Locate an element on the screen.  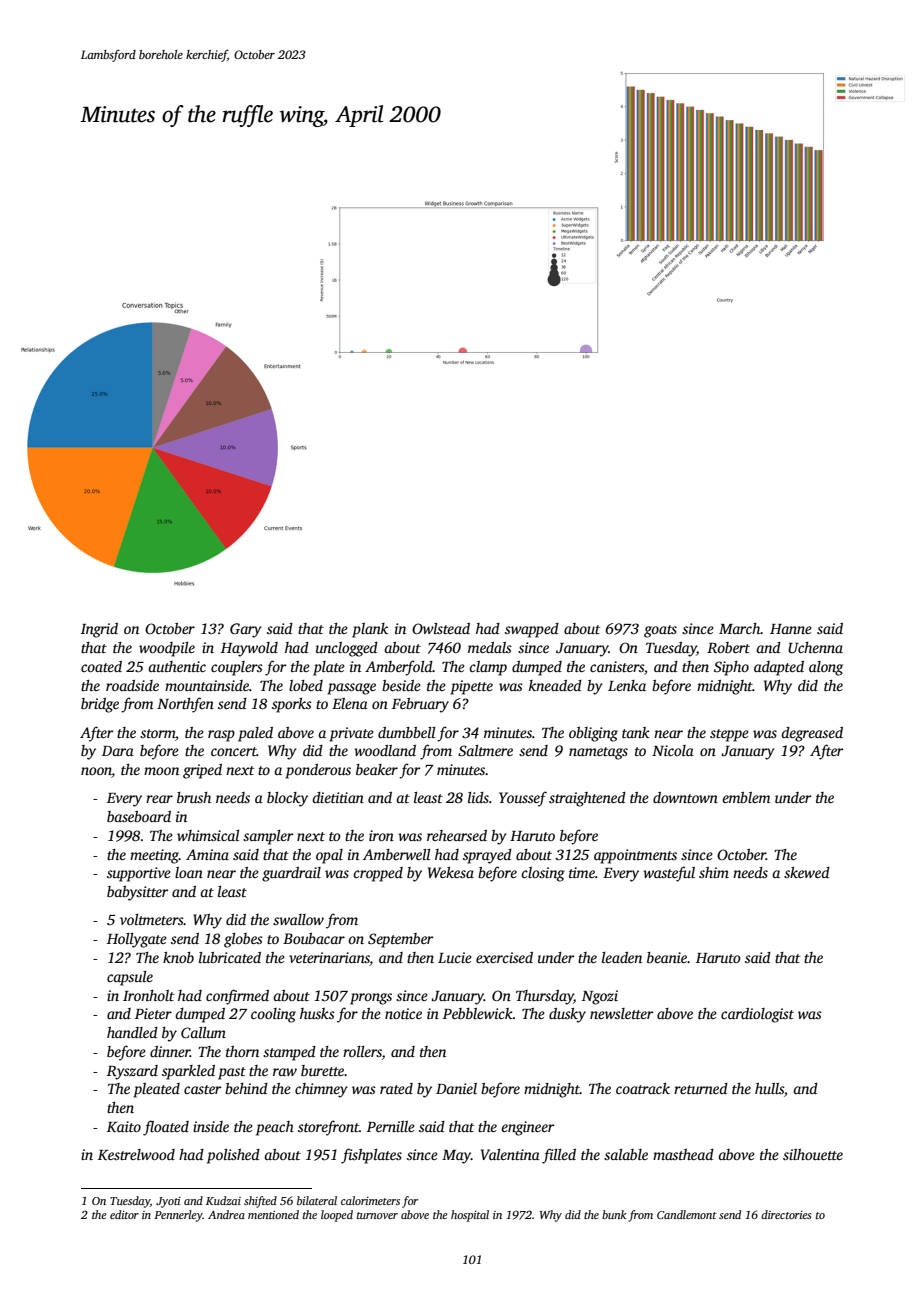
Kaito is located at coordinates (124, 1126).
